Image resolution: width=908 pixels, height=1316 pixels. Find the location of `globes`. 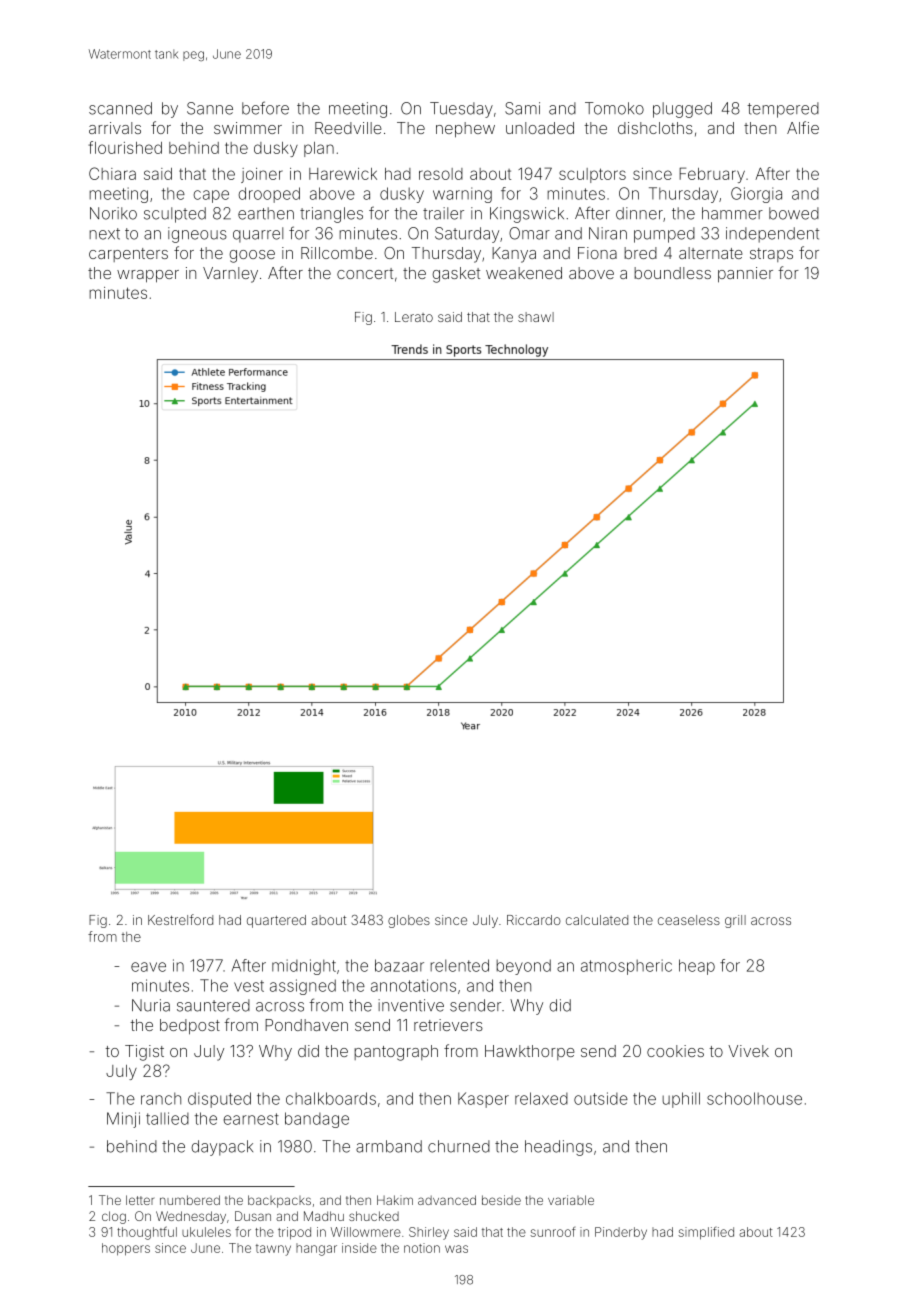

globes is located at coordinates (409, 921).
